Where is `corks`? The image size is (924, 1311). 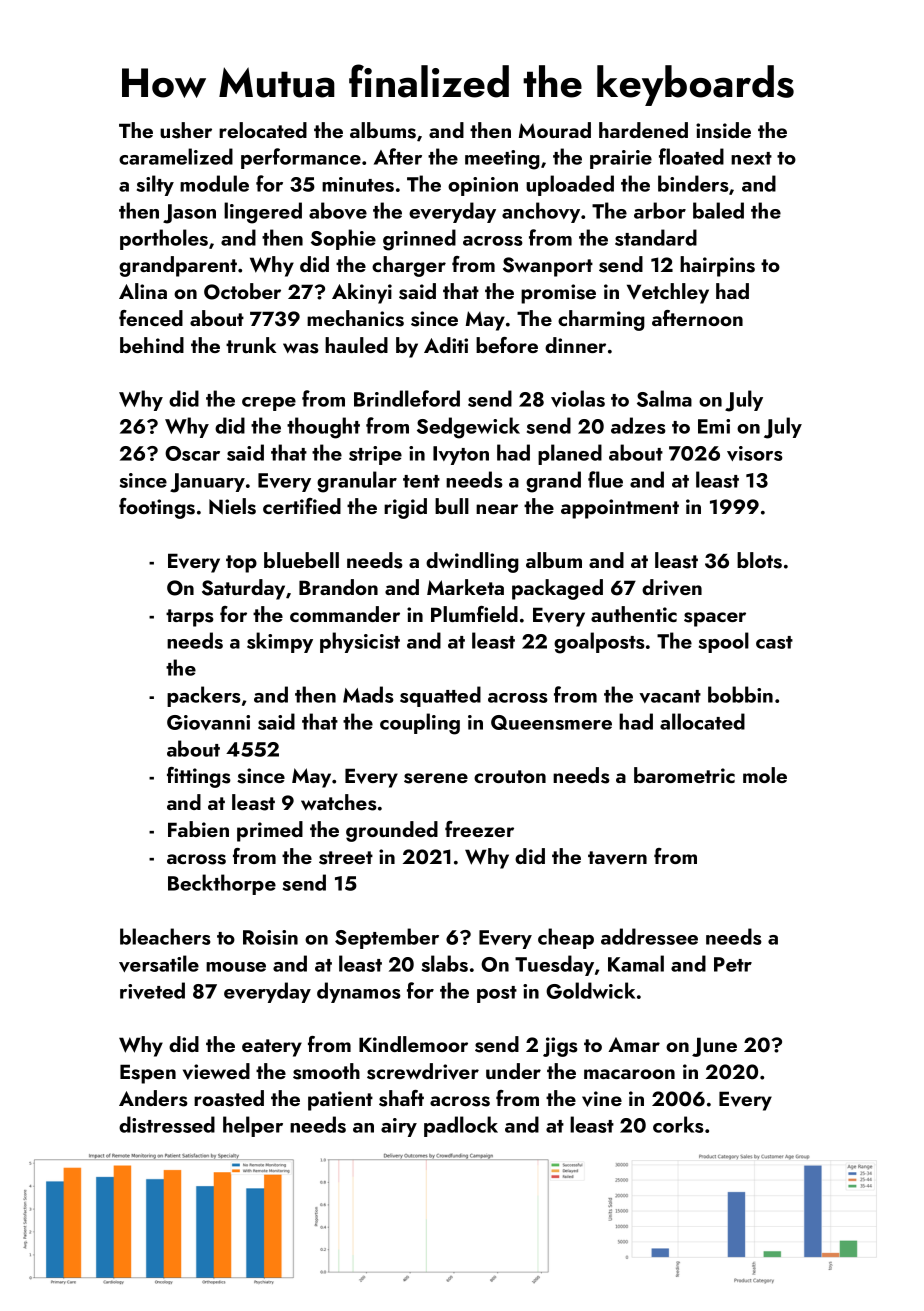
corks is located at coordinates (678, 1124).
